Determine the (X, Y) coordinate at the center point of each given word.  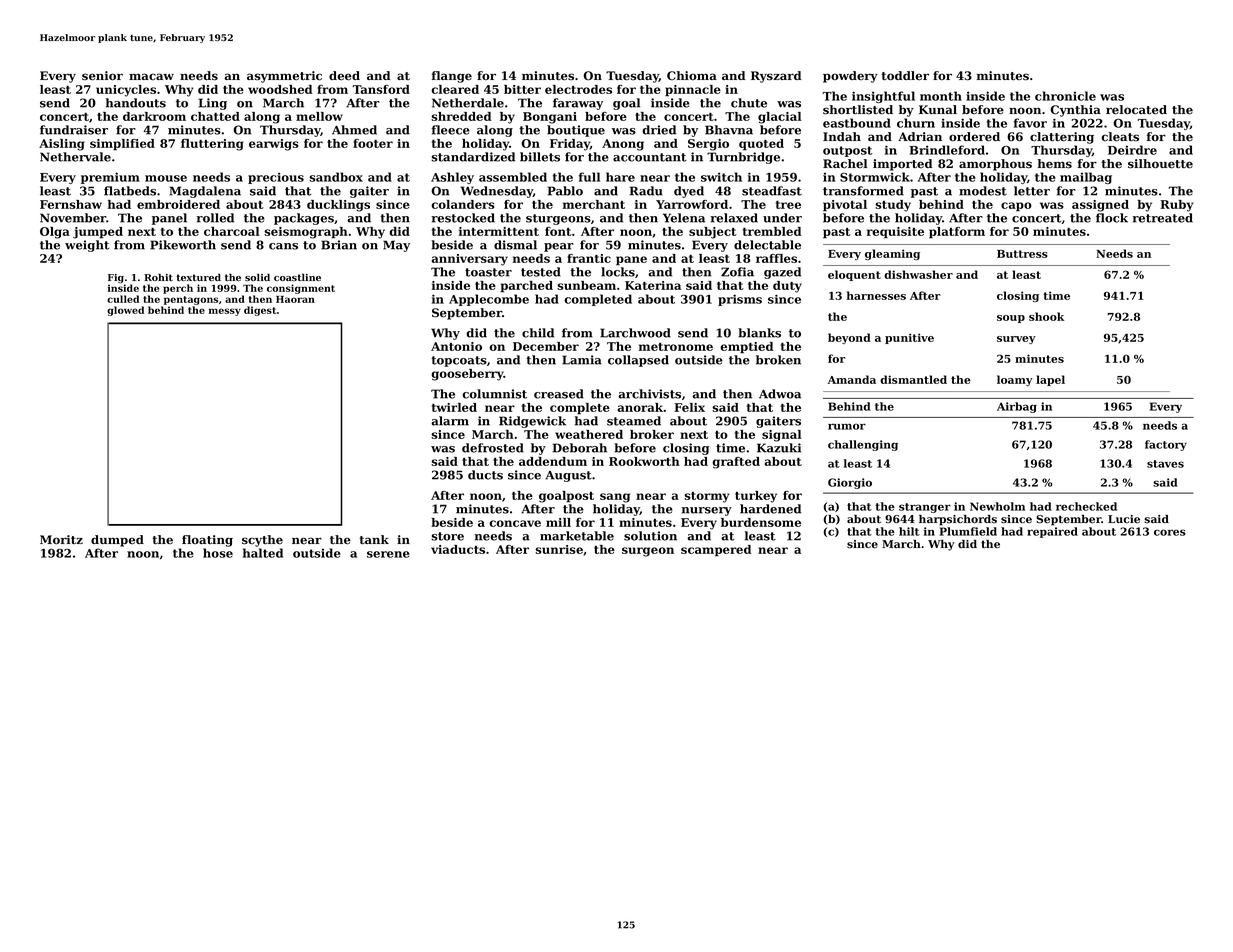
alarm (450, 421)
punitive (909, 338)
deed (344, 76)
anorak (640, 407)
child (538, 333)
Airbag (1017, 407)
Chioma (692, 76)
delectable (767, 245)
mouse (166, 178)
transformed (863, 191)
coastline (297, 277)
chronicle (1065, 96)
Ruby (1176, 206)
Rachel (845, 163)
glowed (125, 311)
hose (218, 553)
